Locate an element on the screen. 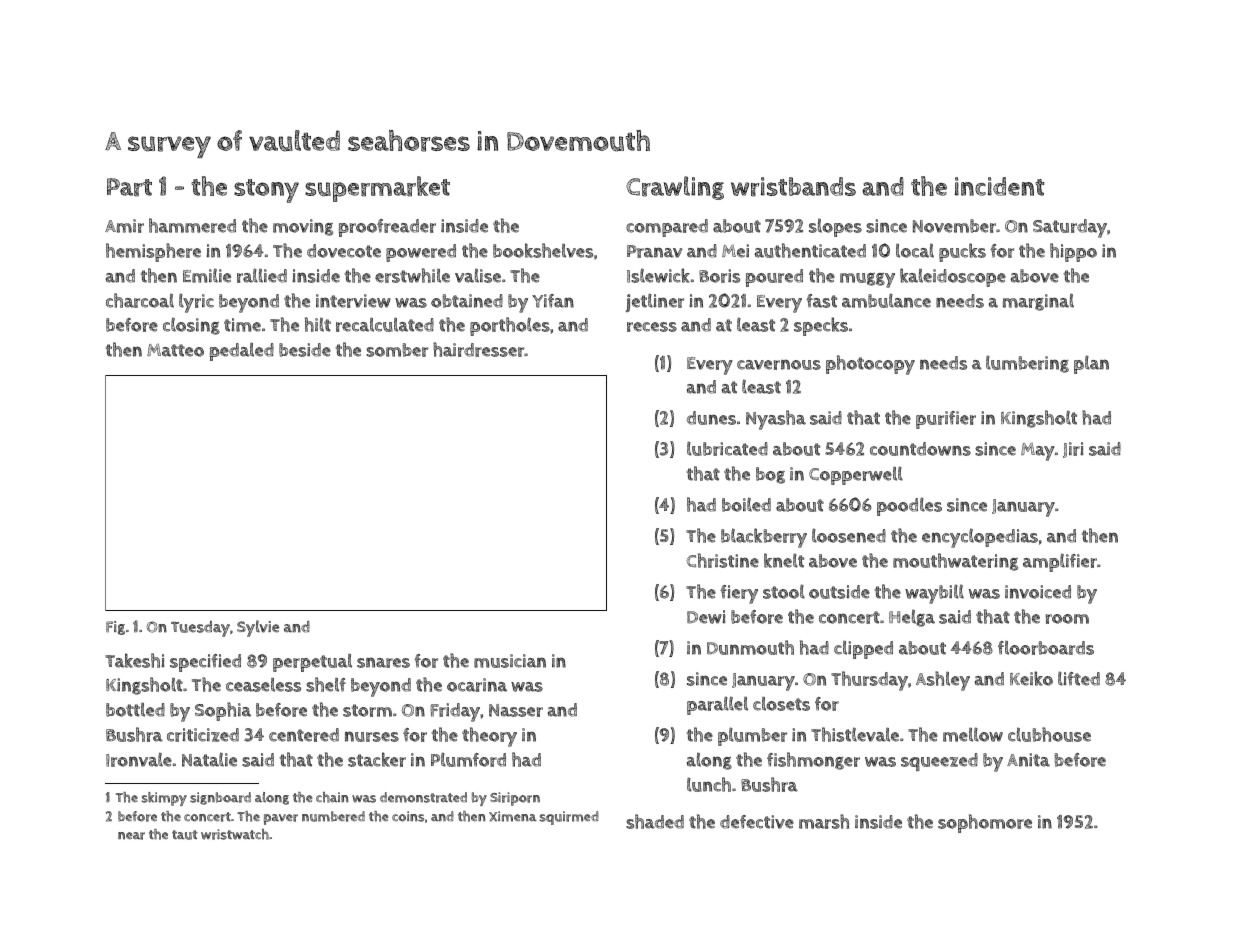 This screenshot has width=1233, height=952. near is located at coordinates (131, 836).
